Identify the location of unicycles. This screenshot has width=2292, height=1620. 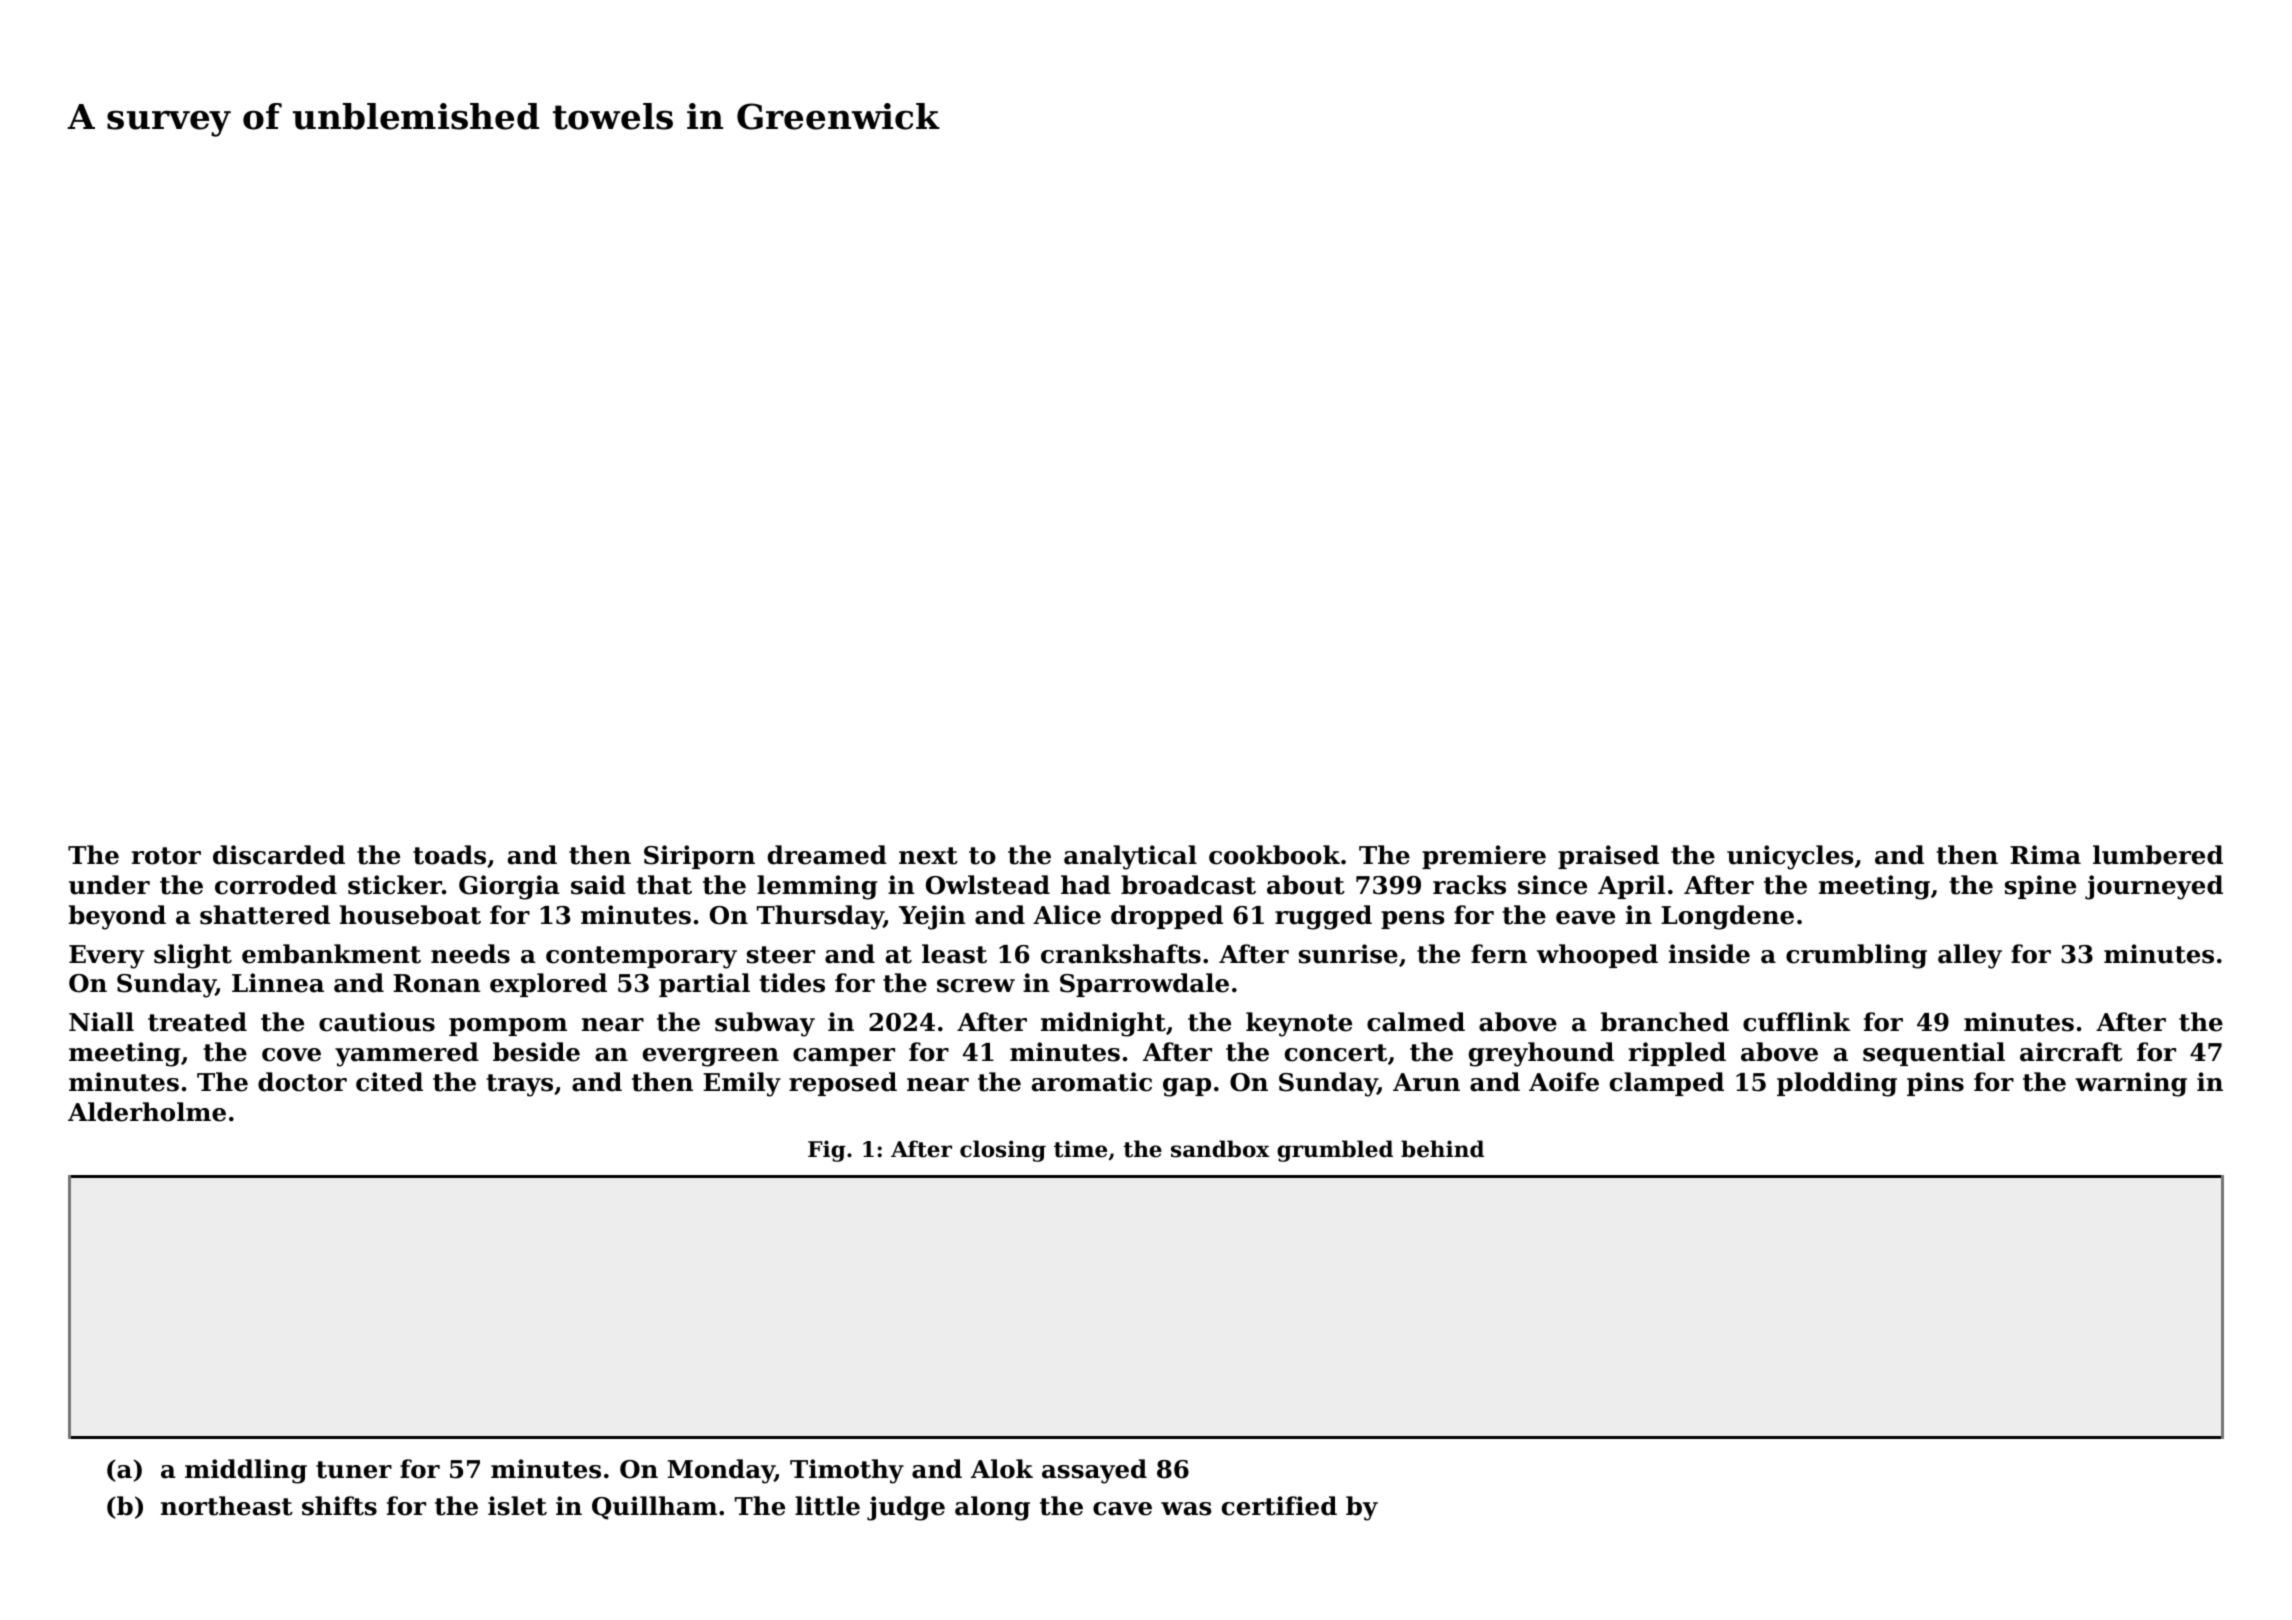
(1790, 857).
